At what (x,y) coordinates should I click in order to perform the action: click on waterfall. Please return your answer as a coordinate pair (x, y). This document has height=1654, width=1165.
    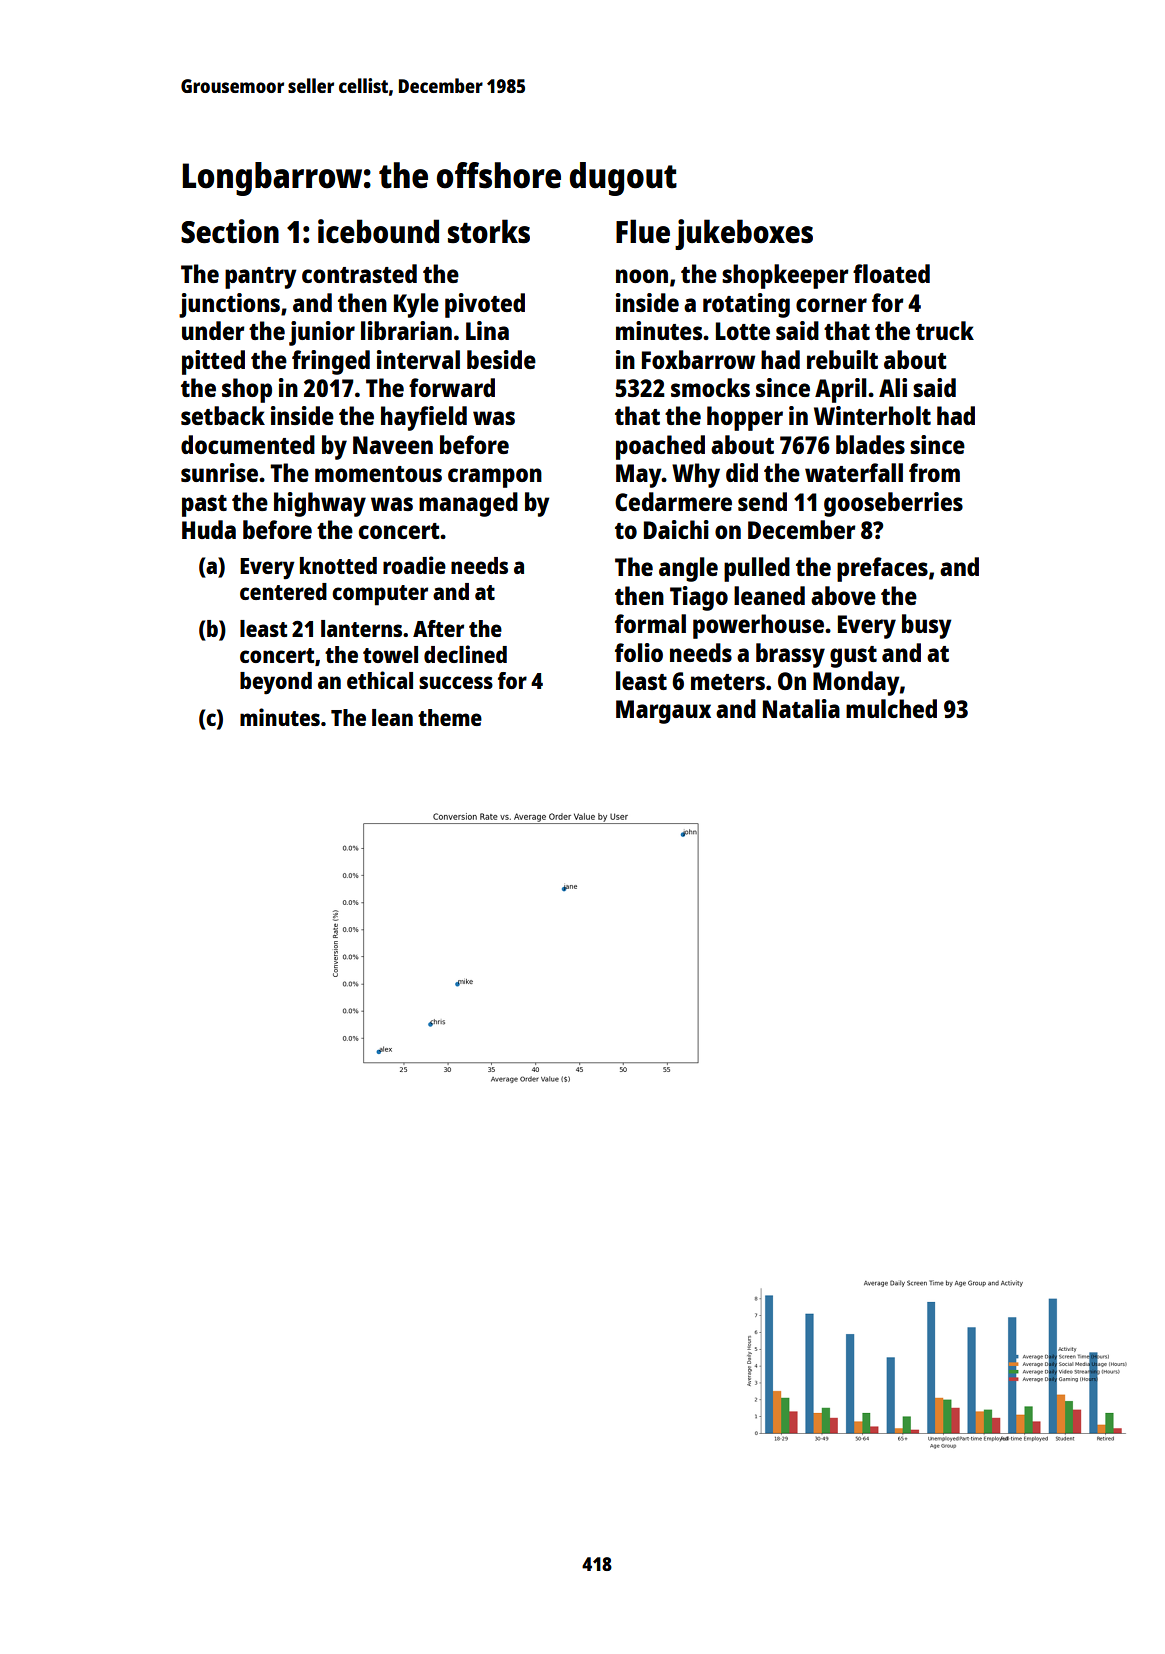
    Looking at the image, I should click on (854, 472).
